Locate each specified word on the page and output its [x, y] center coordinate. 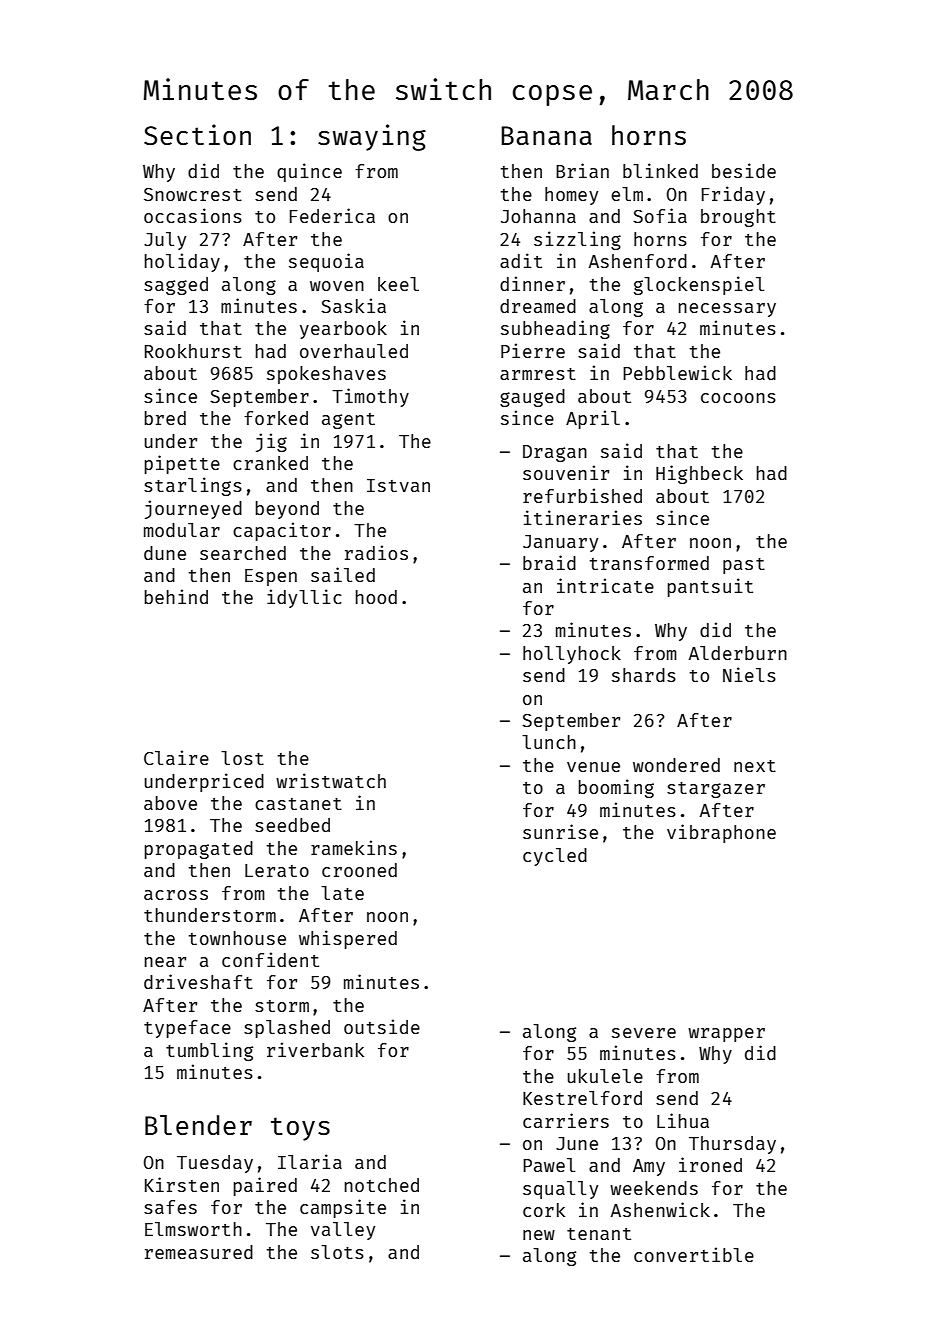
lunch [549, 742]
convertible [694, 1254]
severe [644, 1033]
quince [309, 172]
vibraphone [721, 833]
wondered [676, 765]
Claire [176, 757]
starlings [193, 486]
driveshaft [198, 981]
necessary [727, 310]
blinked [660, 170]
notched [382, 1185]
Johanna [538, 216]
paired [265, 1186]
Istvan [398, 485]
